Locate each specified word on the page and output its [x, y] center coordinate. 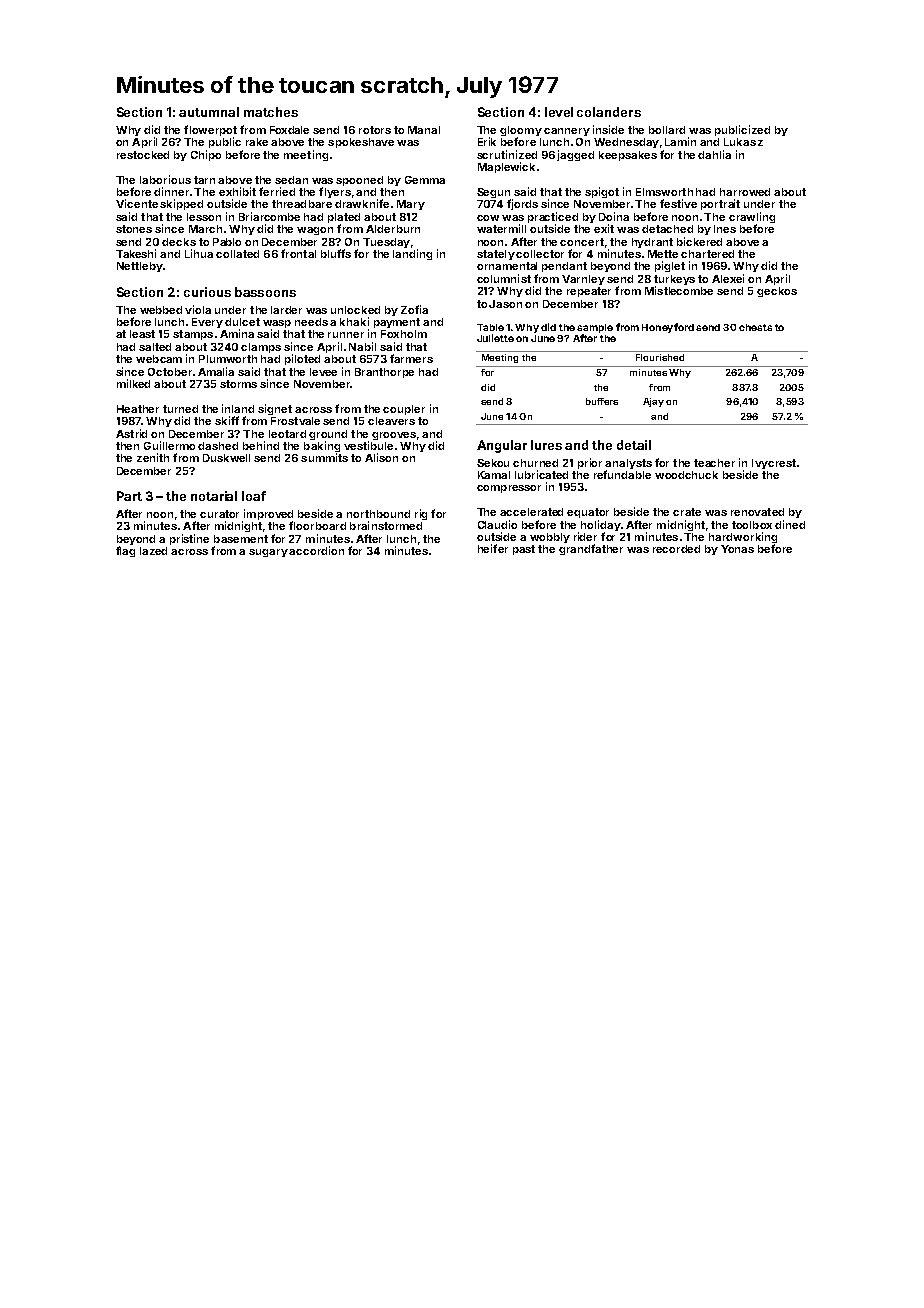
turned [180, 409]
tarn [204, 180]
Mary [411, 205]
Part [129, 496]
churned [535, 463]
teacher [714, 463]
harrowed [745, 192]
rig [421, 514]
